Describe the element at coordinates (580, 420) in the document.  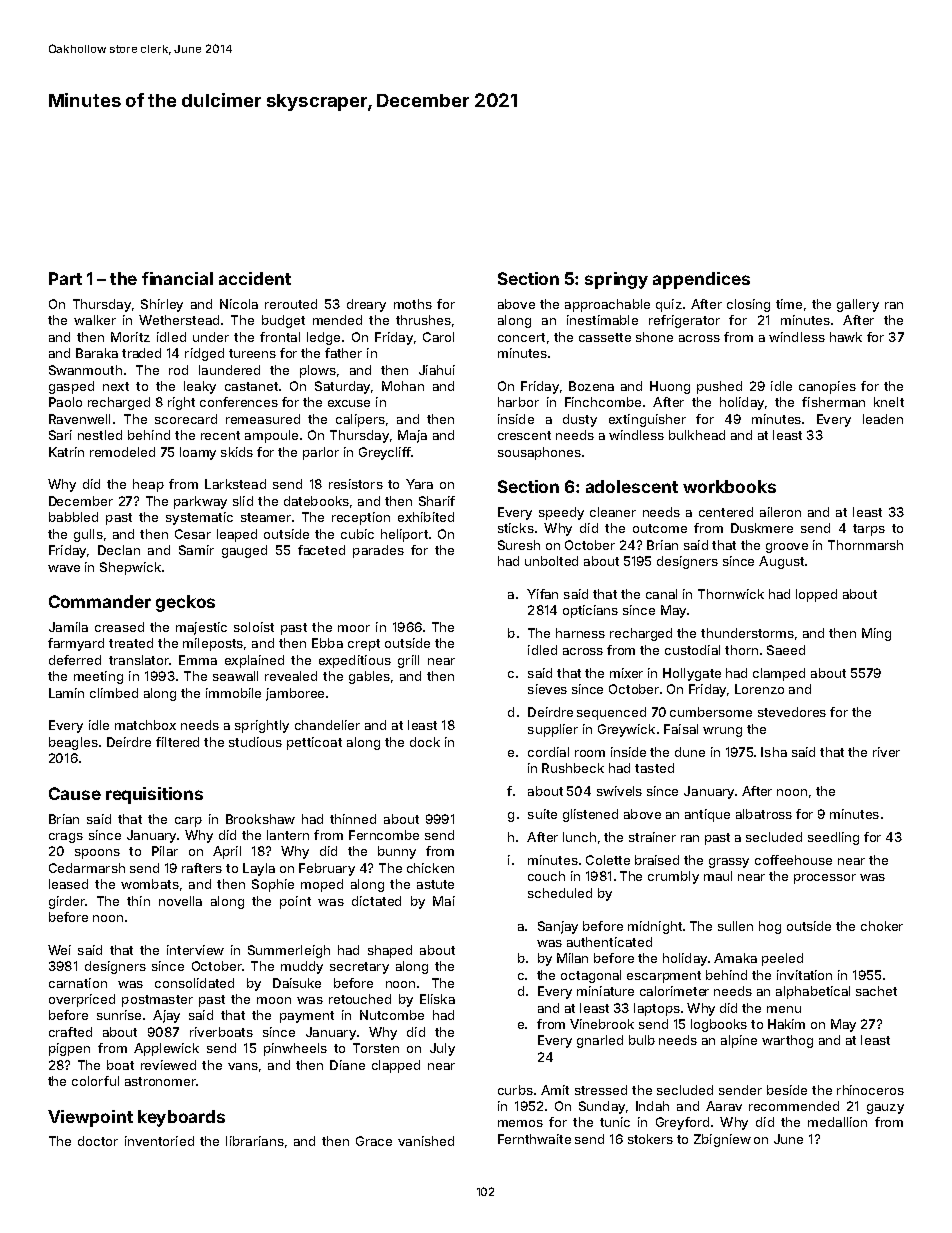
I see `dusty` at that location.
